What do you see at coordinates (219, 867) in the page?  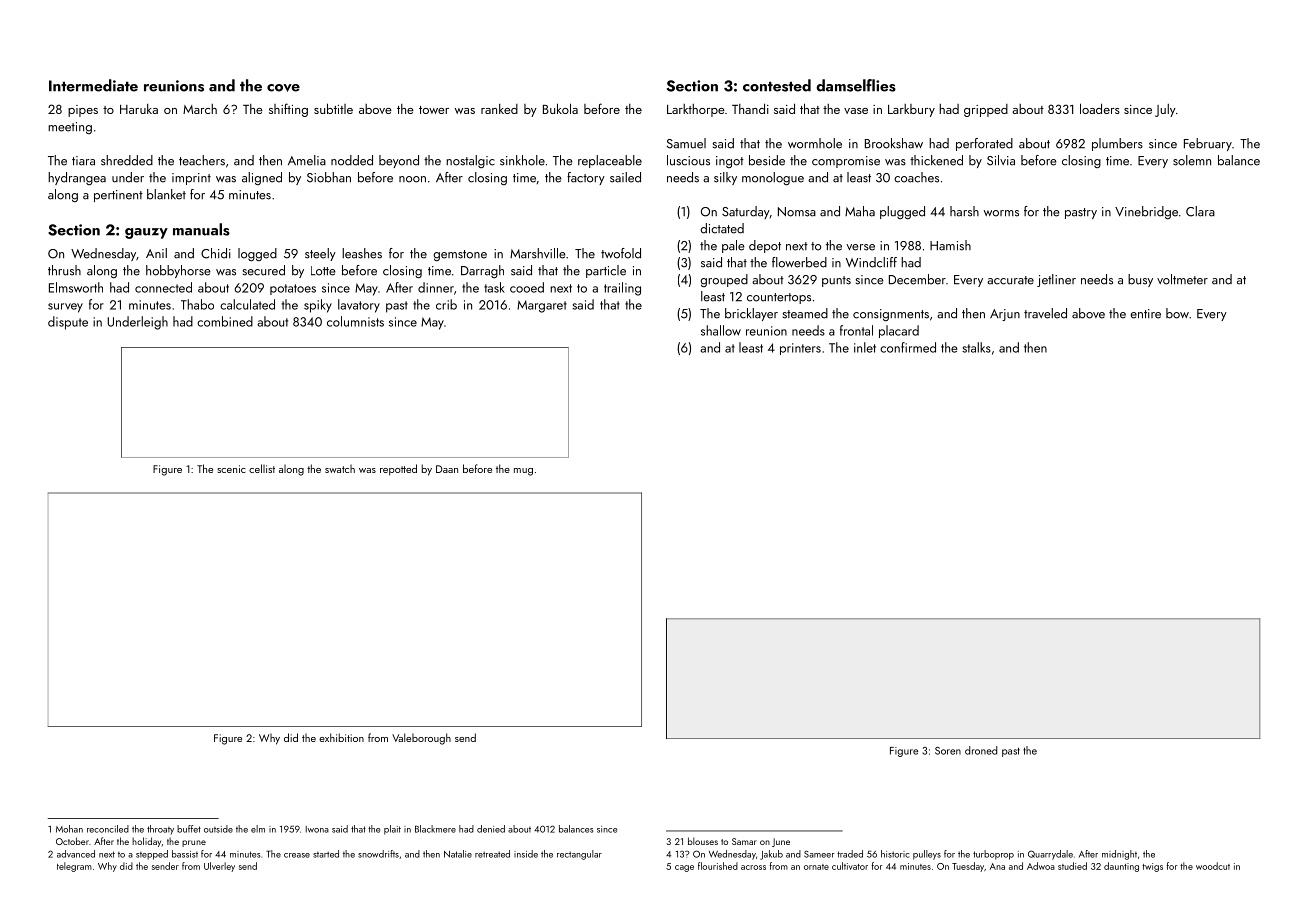 I see `Ulverley` at bounding box center [219, 867].
